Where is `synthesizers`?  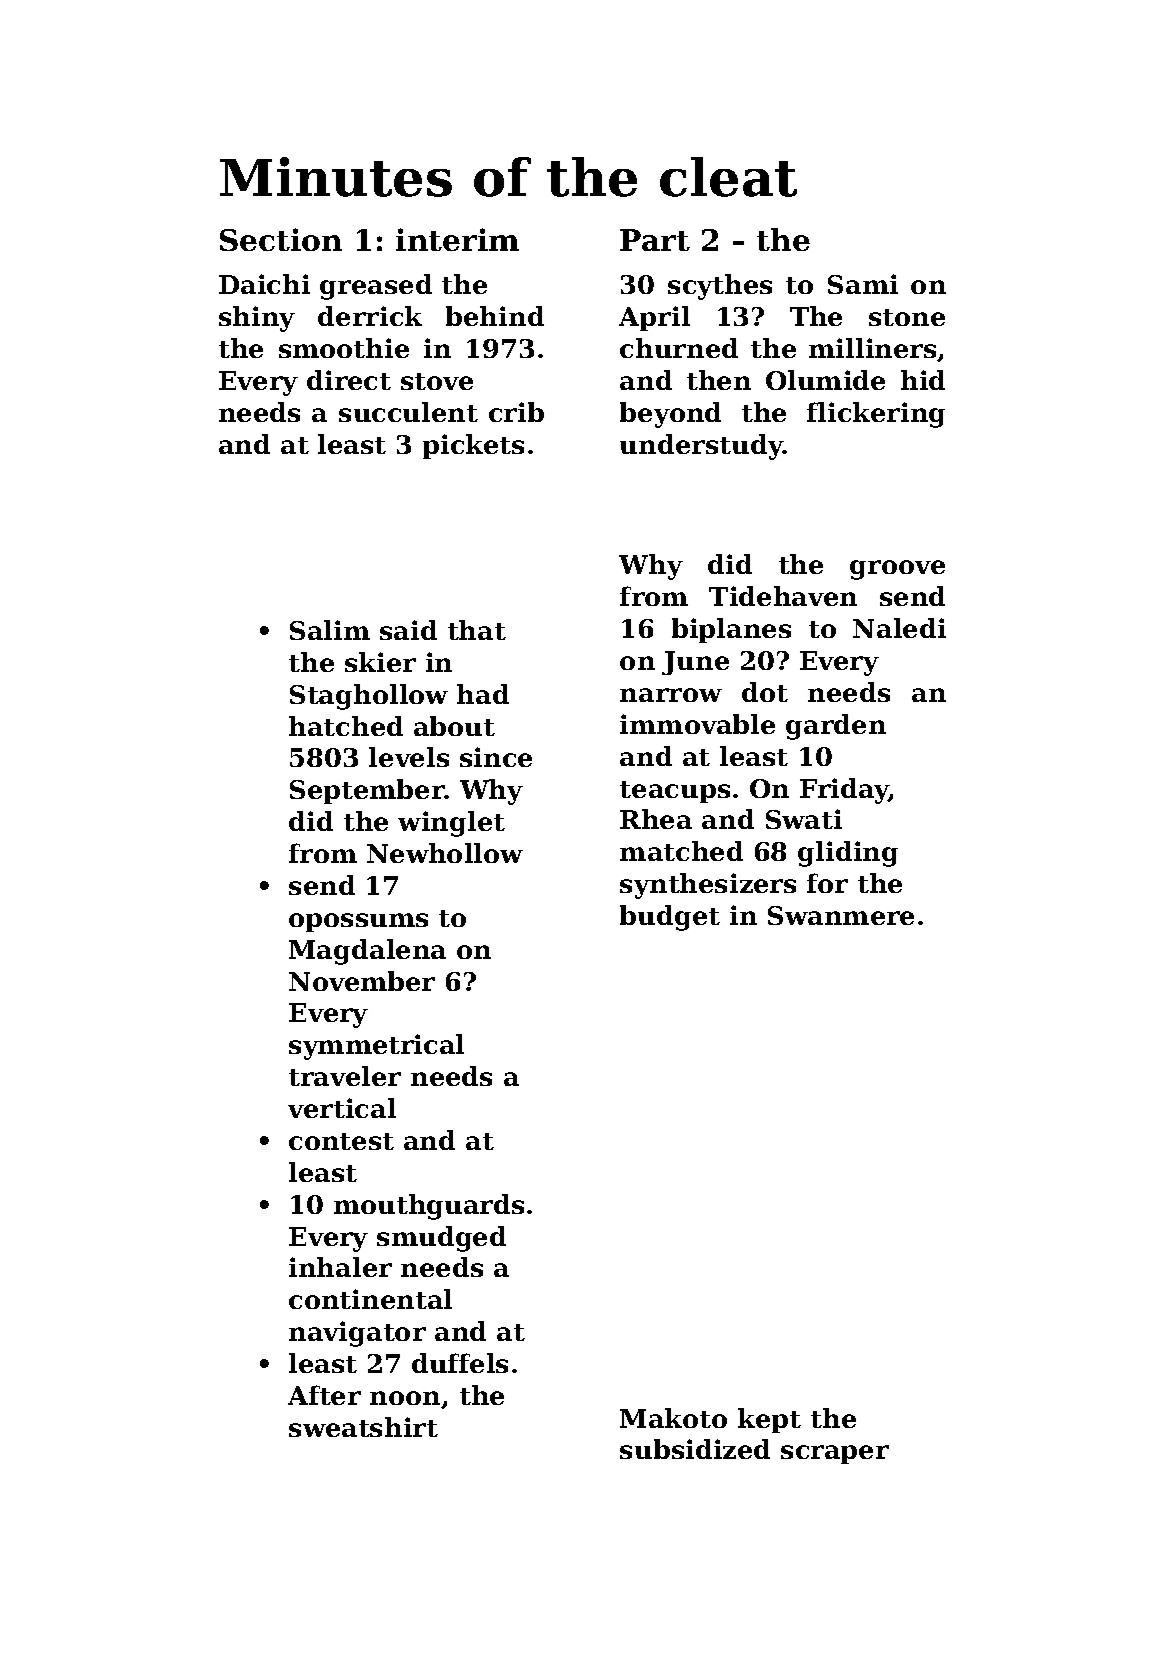
synthesizers is located at coordinates (708, 886).
